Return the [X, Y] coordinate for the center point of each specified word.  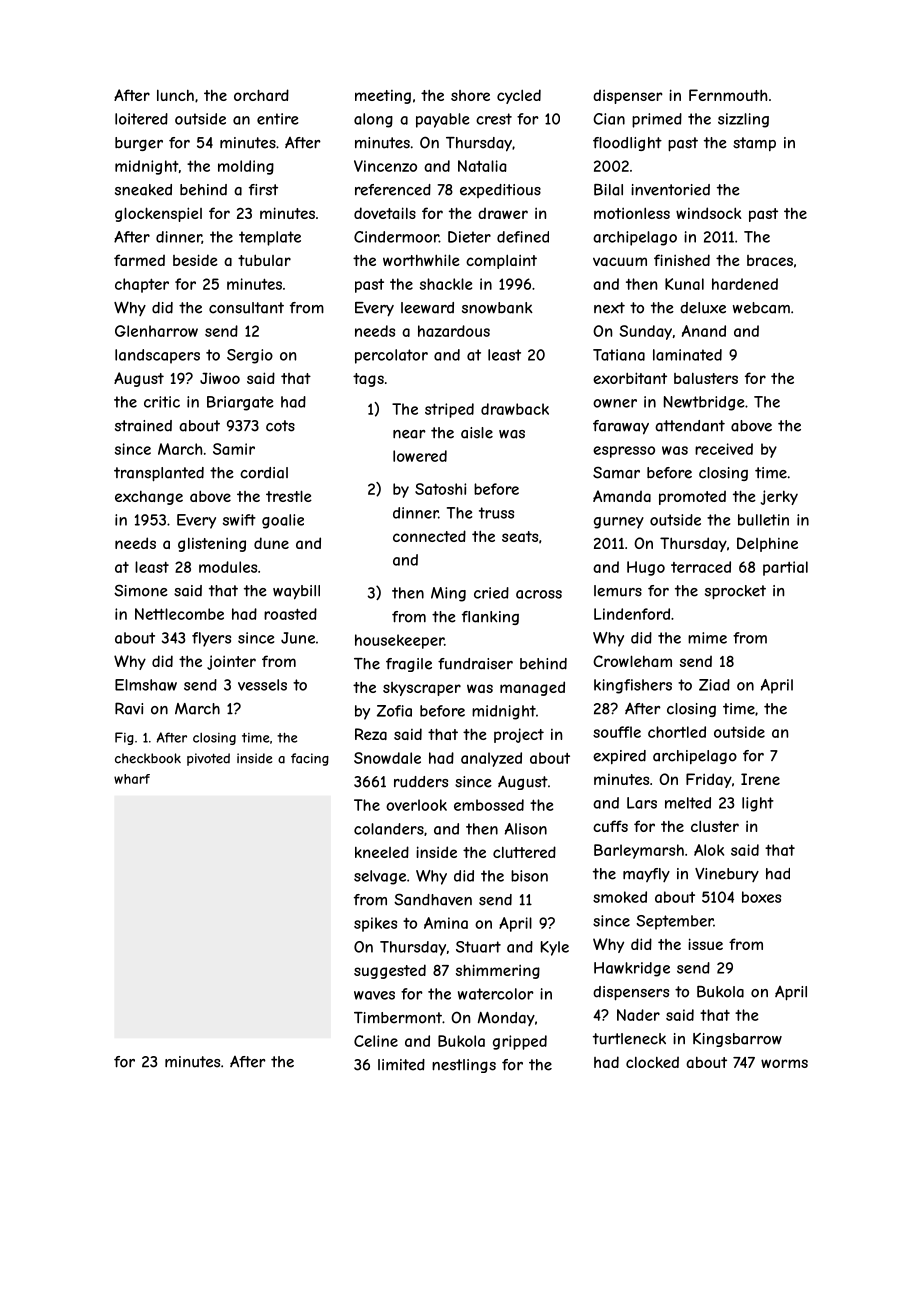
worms [784, 1063]
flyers [211, 639]
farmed [139, 260]
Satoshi [440, 489]
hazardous [454, 331]
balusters [706, 378]
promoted [692, 497]
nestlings [464, 1066]
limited [401, 1065]
